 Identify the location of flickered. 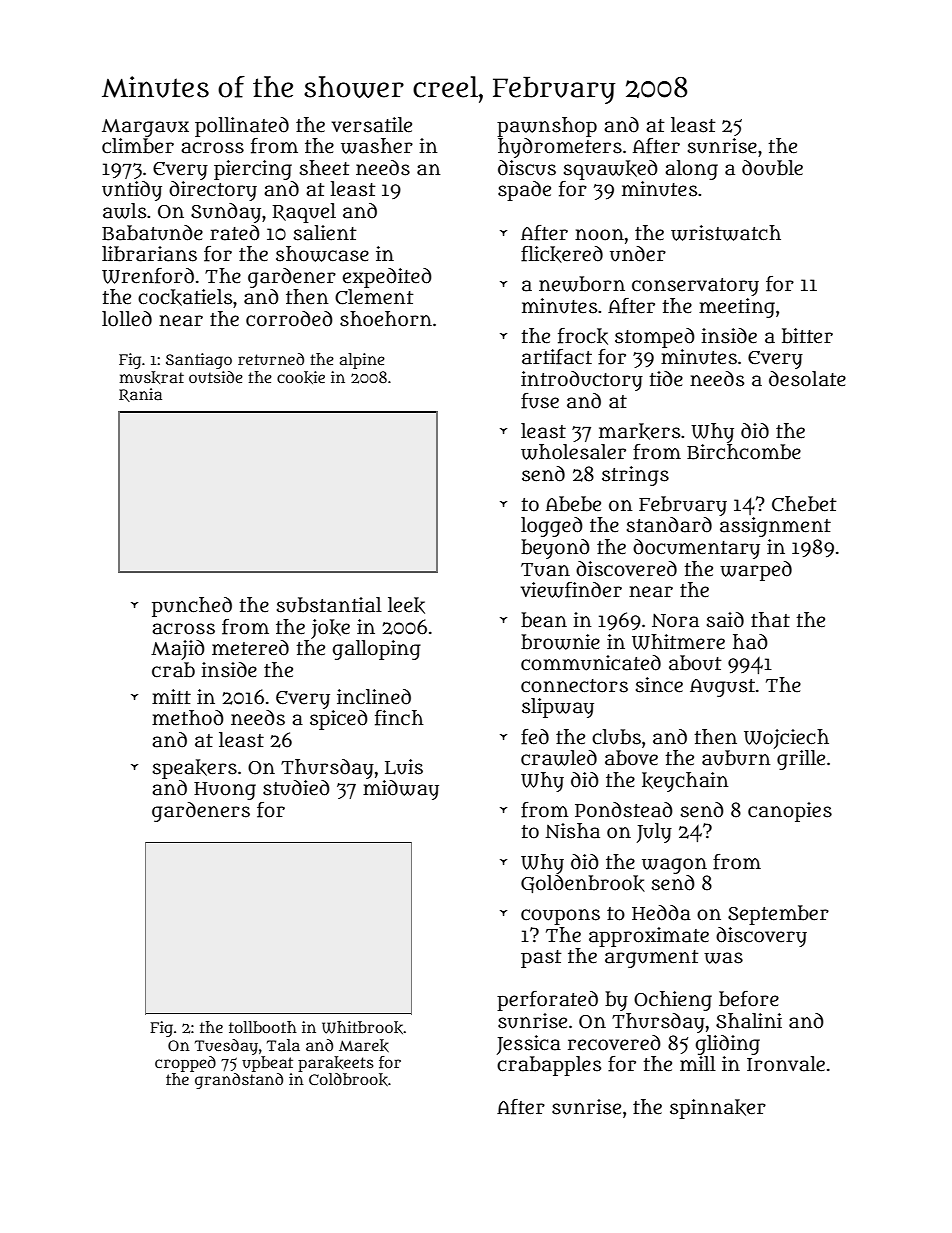
(562, 254).
